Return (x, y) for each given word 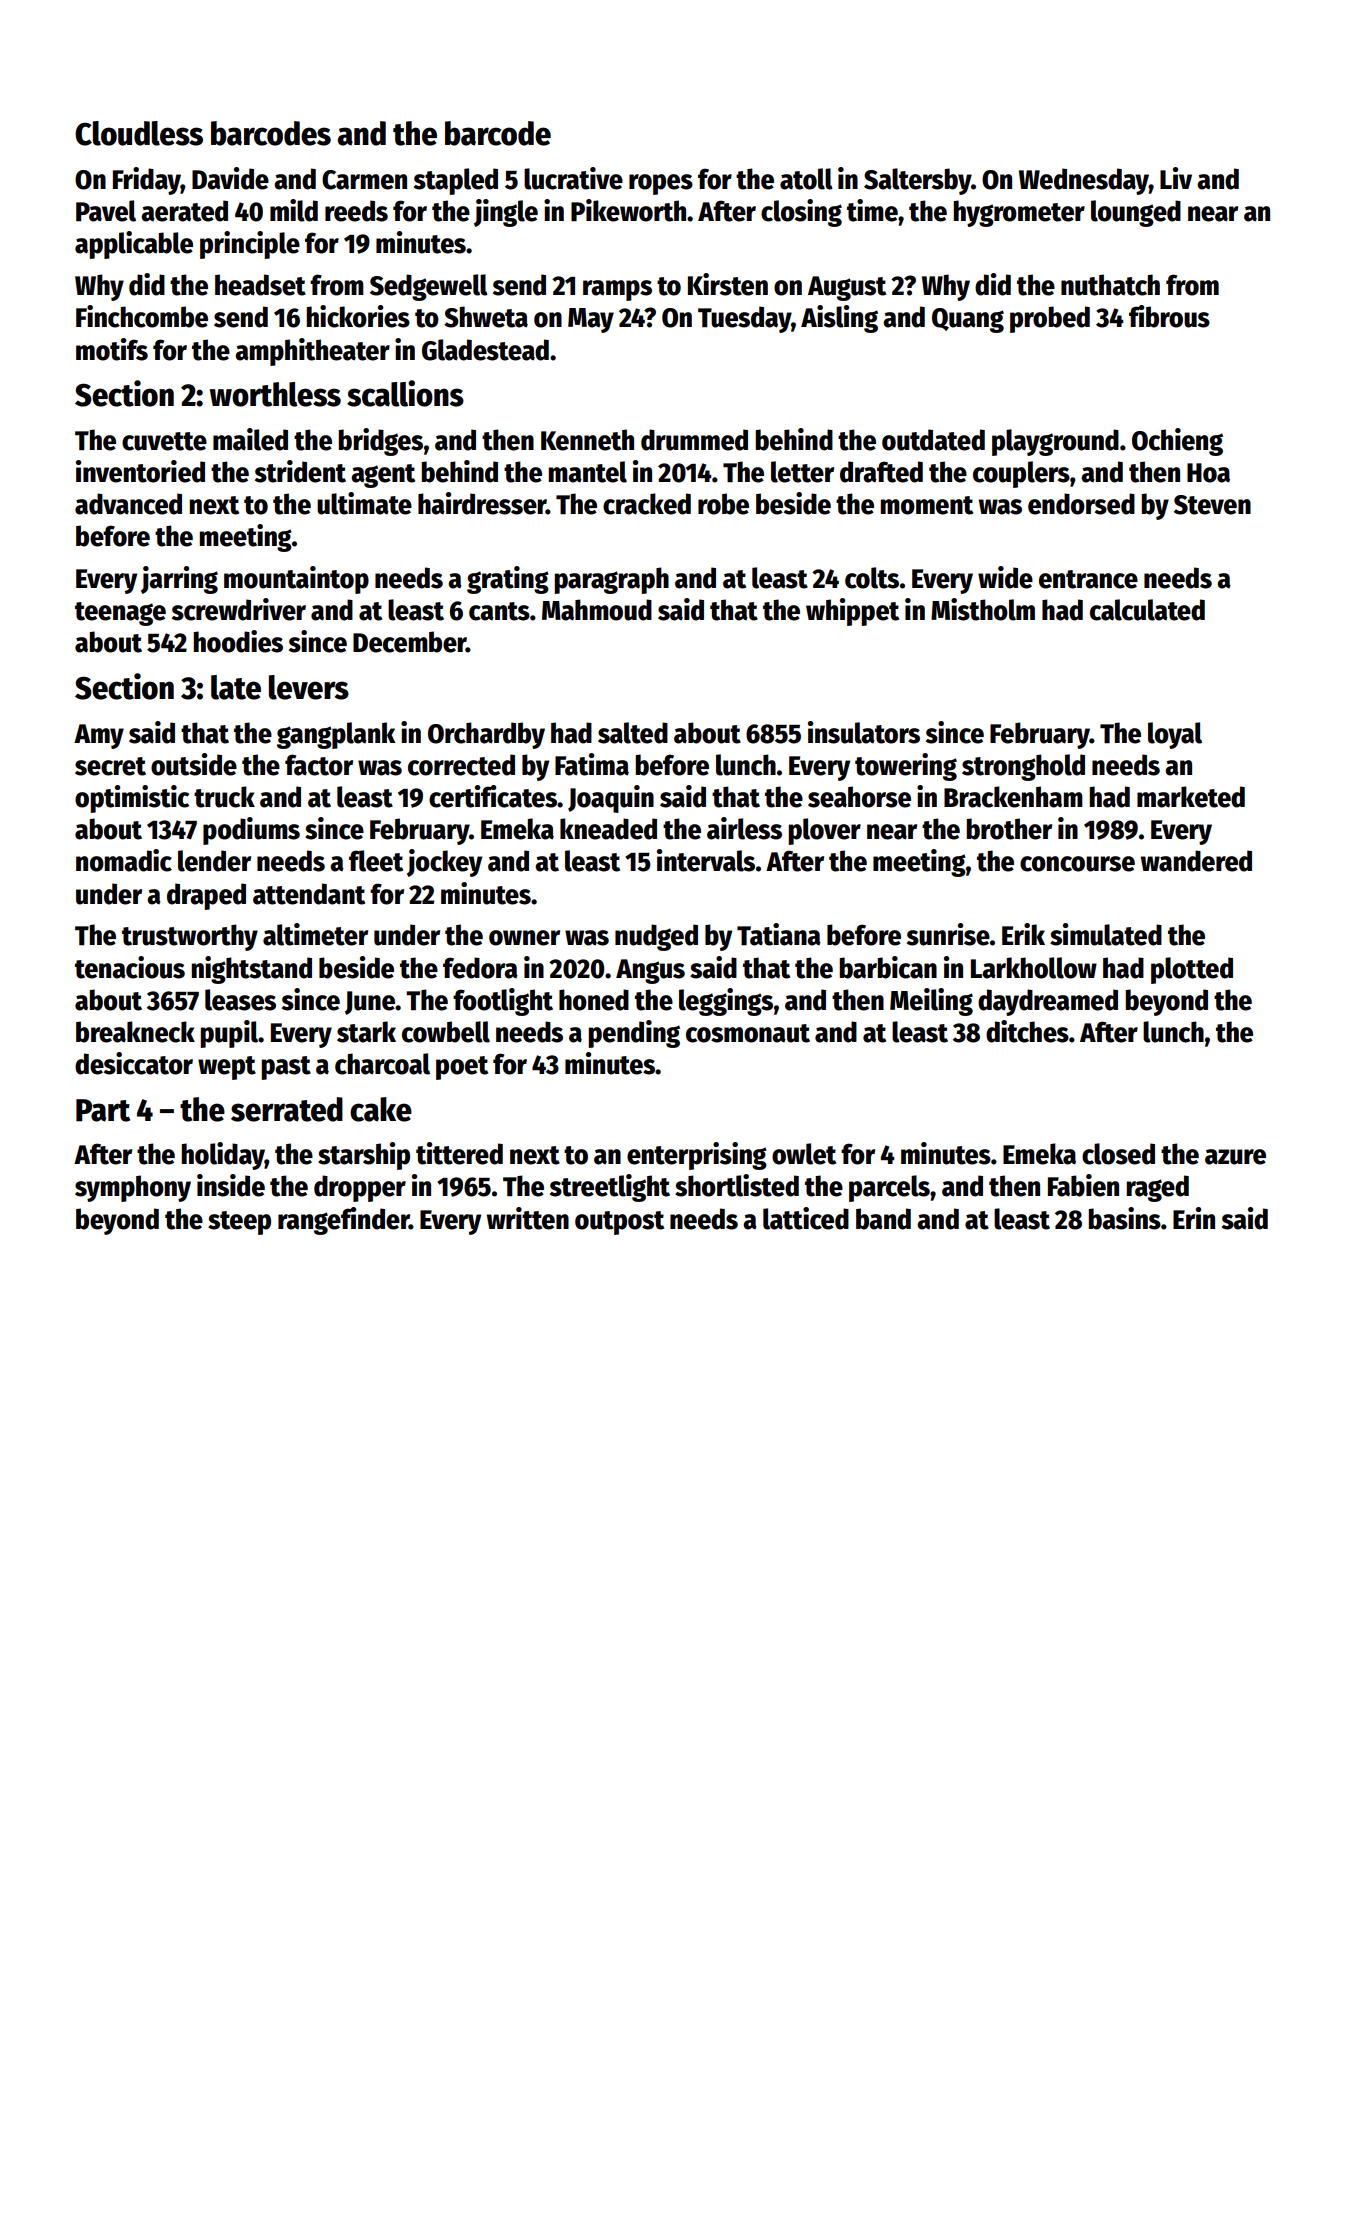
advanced (128, 504)
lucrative (573, 178)
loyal (1175, 735)
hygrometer (1019, 213)
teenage (120, 614)
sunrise (948, 934)
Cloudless (139, 133)
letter (802, 472)
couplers (1021, 474)
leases (240, 1000)
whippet (852, 612)
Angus (650, 971)
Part (103, 1110)
